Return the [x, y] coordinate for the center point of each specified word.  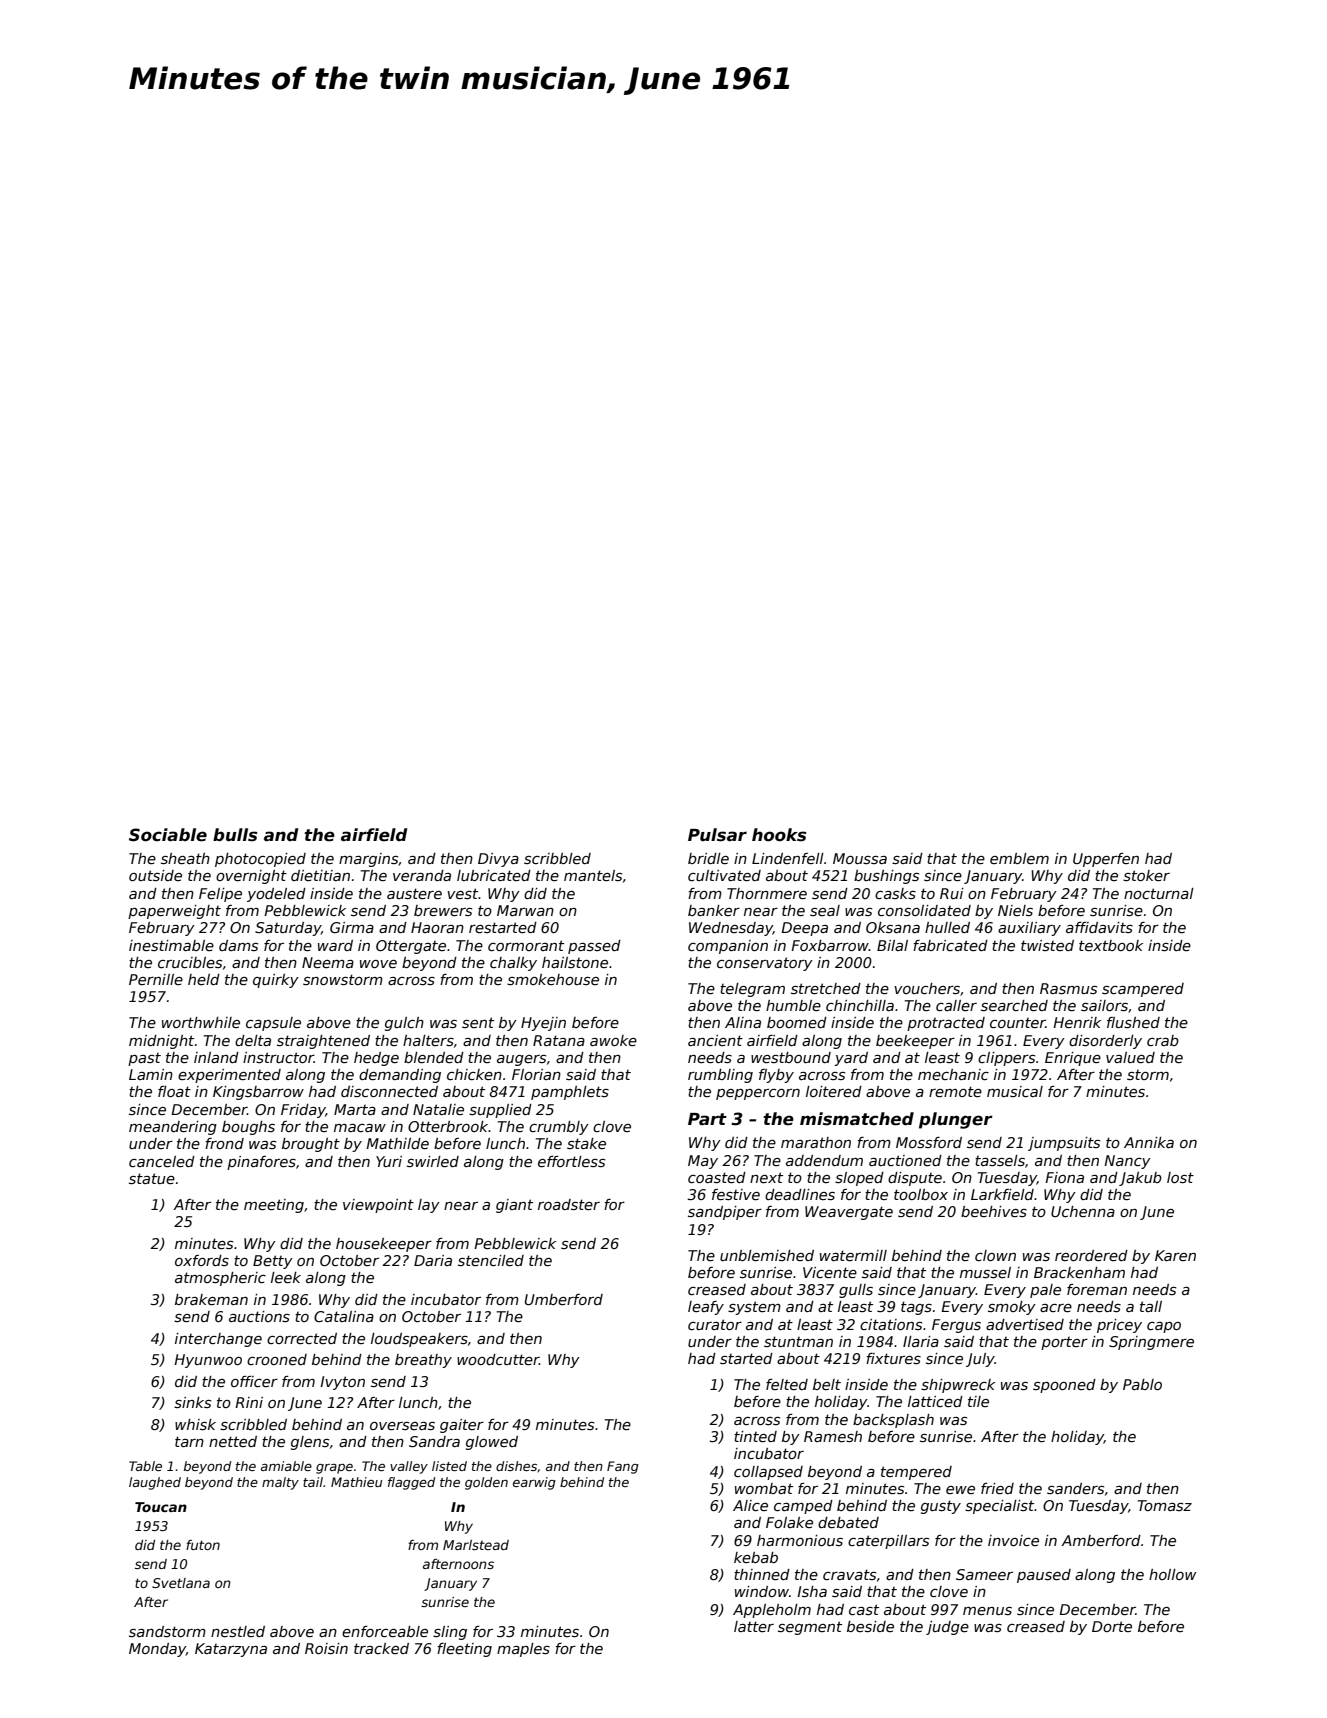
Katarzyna [231, 1650]
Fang [623, 1467]
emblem [1019, 858]
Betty [273, 1262]
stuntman [798, 1341]
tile [978, 1401]
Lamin [151, 1074]
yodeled [276, 895]
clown [995, 1255]
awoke [613, 1040]
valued [1130, 1057]
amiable [286, 1466]
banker [714, 910]
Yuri [389, 1161]
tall [1151, 1306]
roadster [569, 1204]
